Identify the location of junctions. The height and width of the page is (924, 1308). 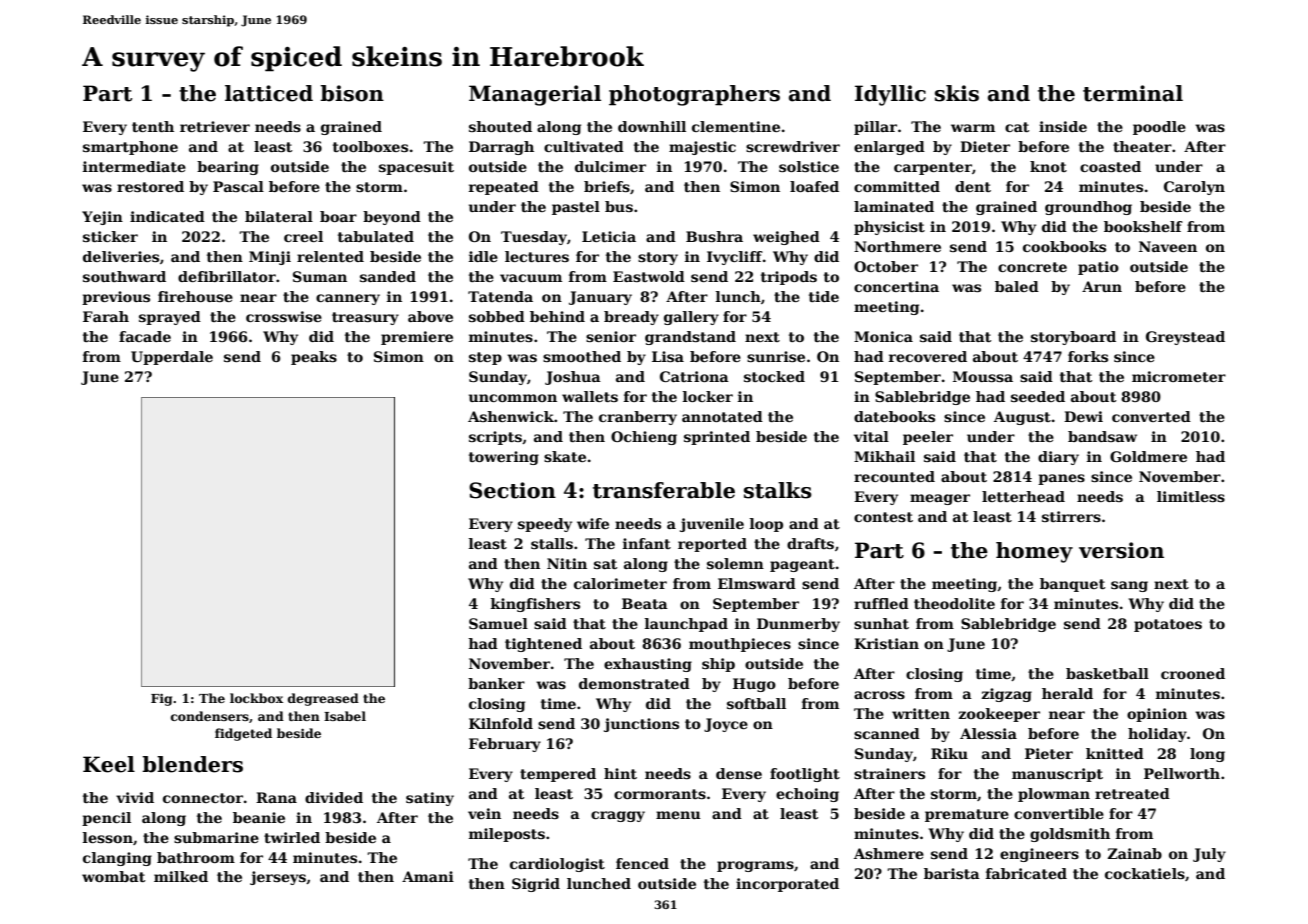
(641, 725).
